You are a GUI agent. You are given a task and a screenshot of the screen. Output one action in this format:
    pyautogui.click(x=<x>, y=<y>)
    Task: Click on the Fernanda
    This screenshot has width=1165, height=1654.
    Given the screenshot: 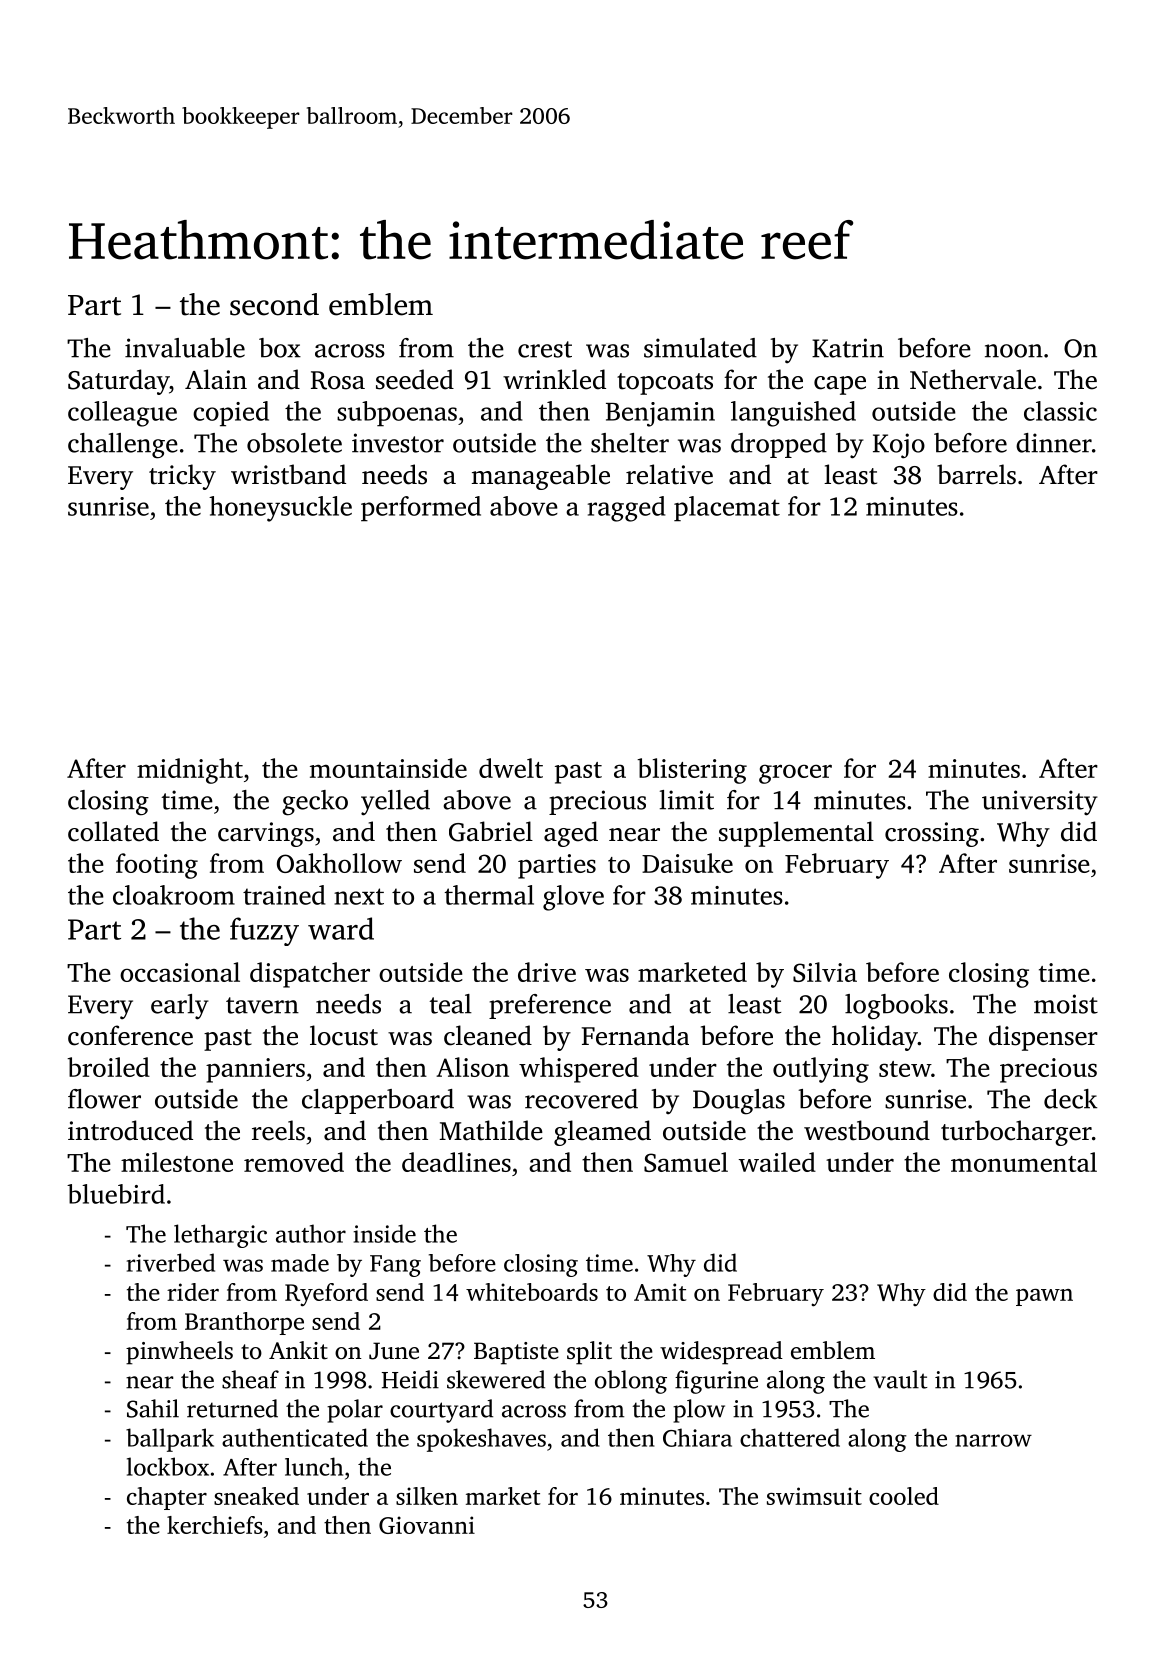 What is the action you would take?
    pyautogui.click(x=635, y=1035)
